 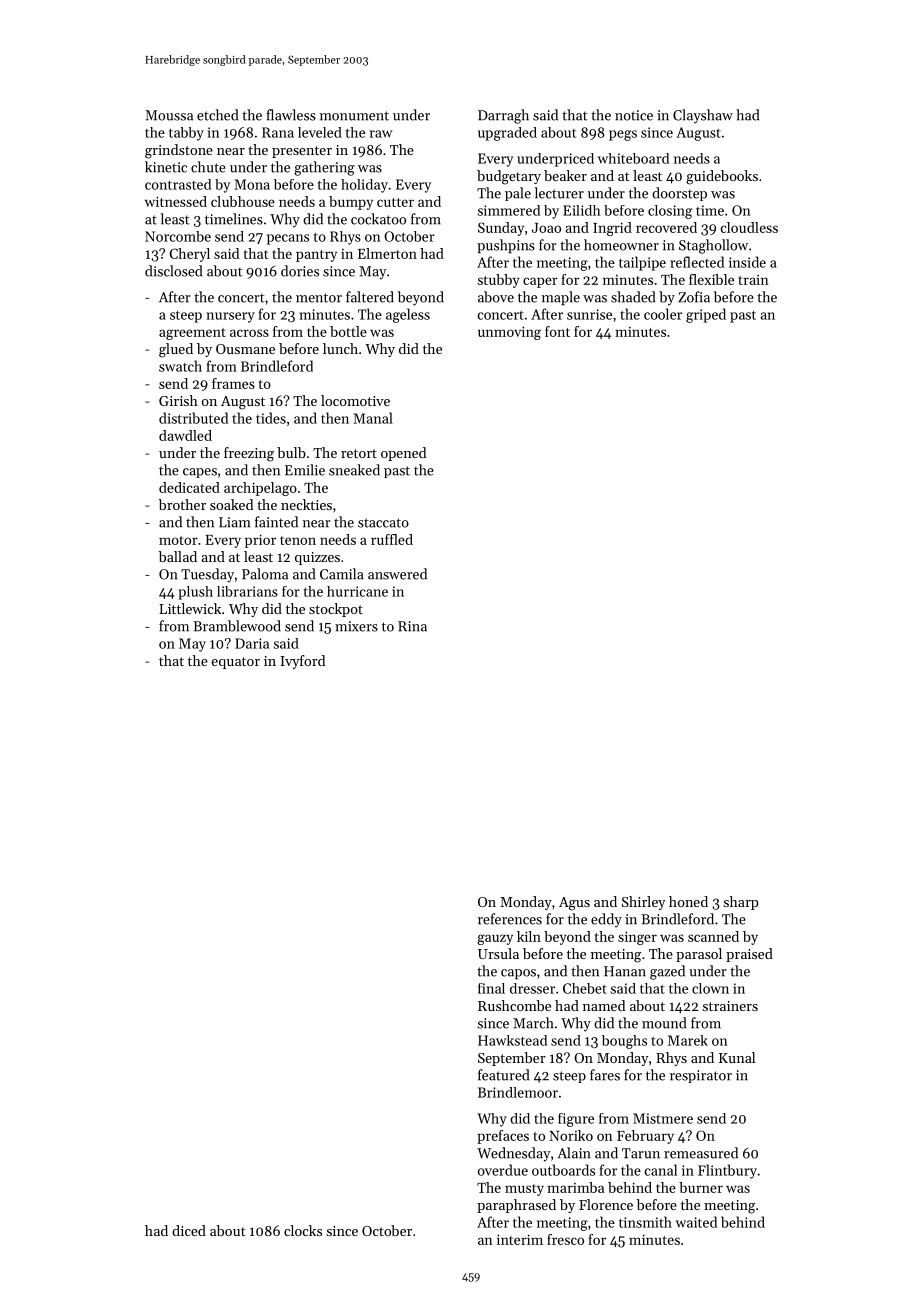 What do you see at coordinates (364, 186) in the screenshot?
I see `holiday` at bounding box center [364, 186].
